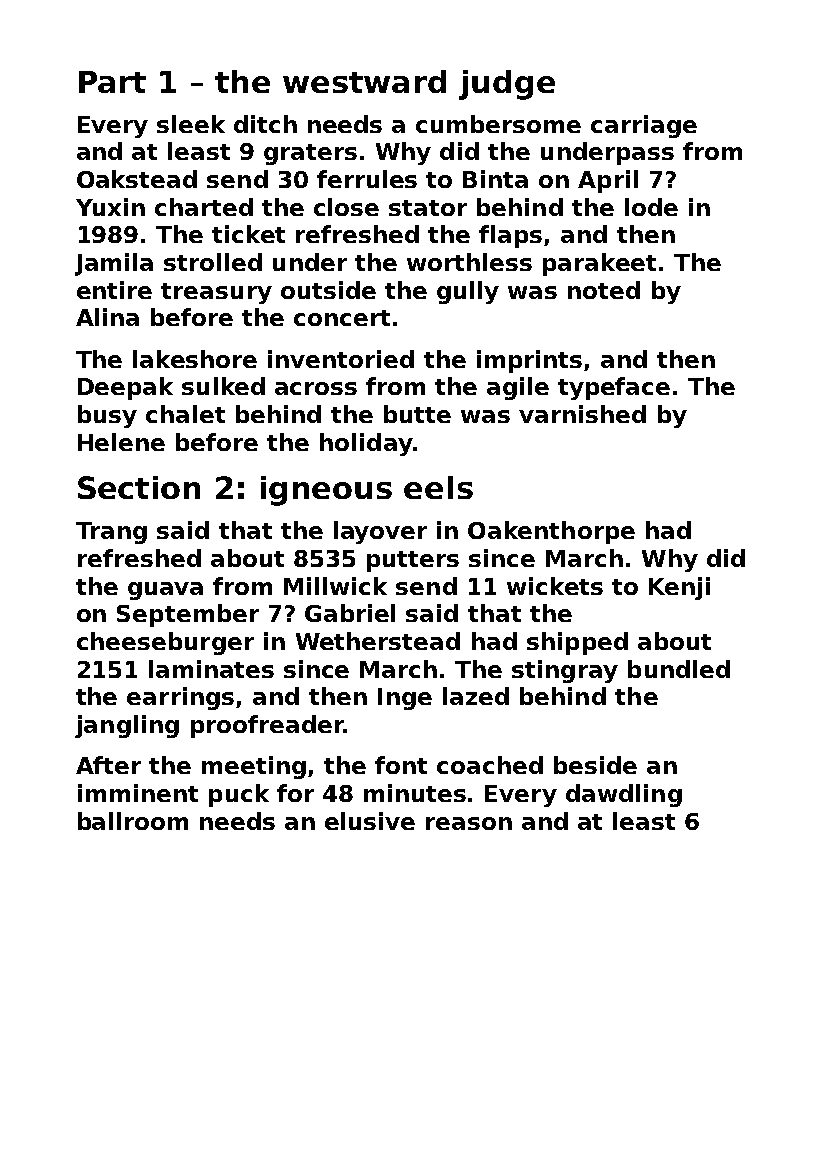  Describe the element at coordinates (651, 207) in the screenshot. I see `lode` at that location.
